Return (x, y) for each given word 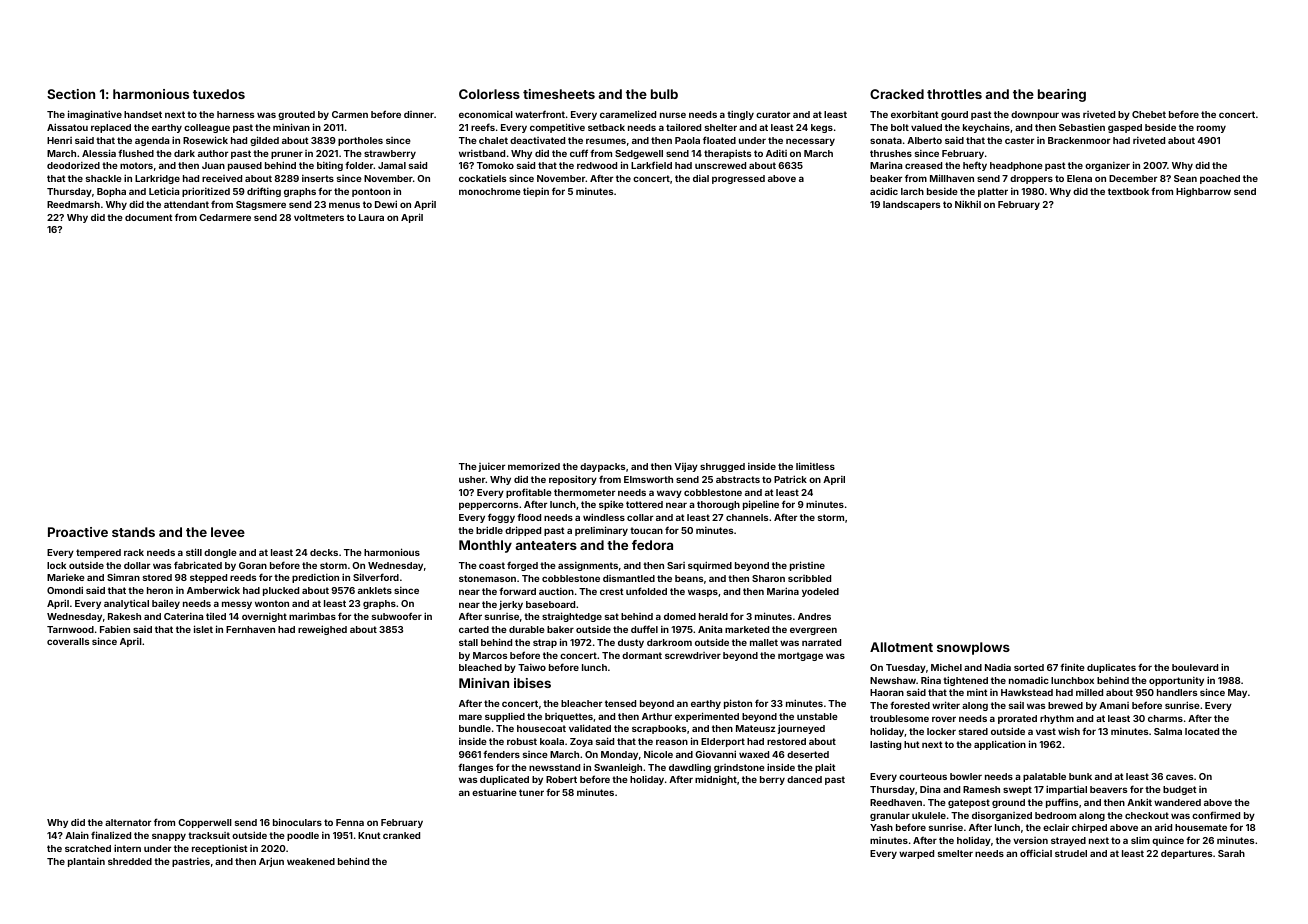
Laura (371, 217)
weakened (311, 861)
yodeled (820, 592)
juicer (491, 467)
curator (773, 114)
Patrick (790, 479)
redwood (597, 165)
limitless (815, 466)
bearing (1062, 95)
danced (804, 779)
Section (71, 94)
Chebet (1149, 114)
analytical (126, 604)
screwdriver (693, 655)
